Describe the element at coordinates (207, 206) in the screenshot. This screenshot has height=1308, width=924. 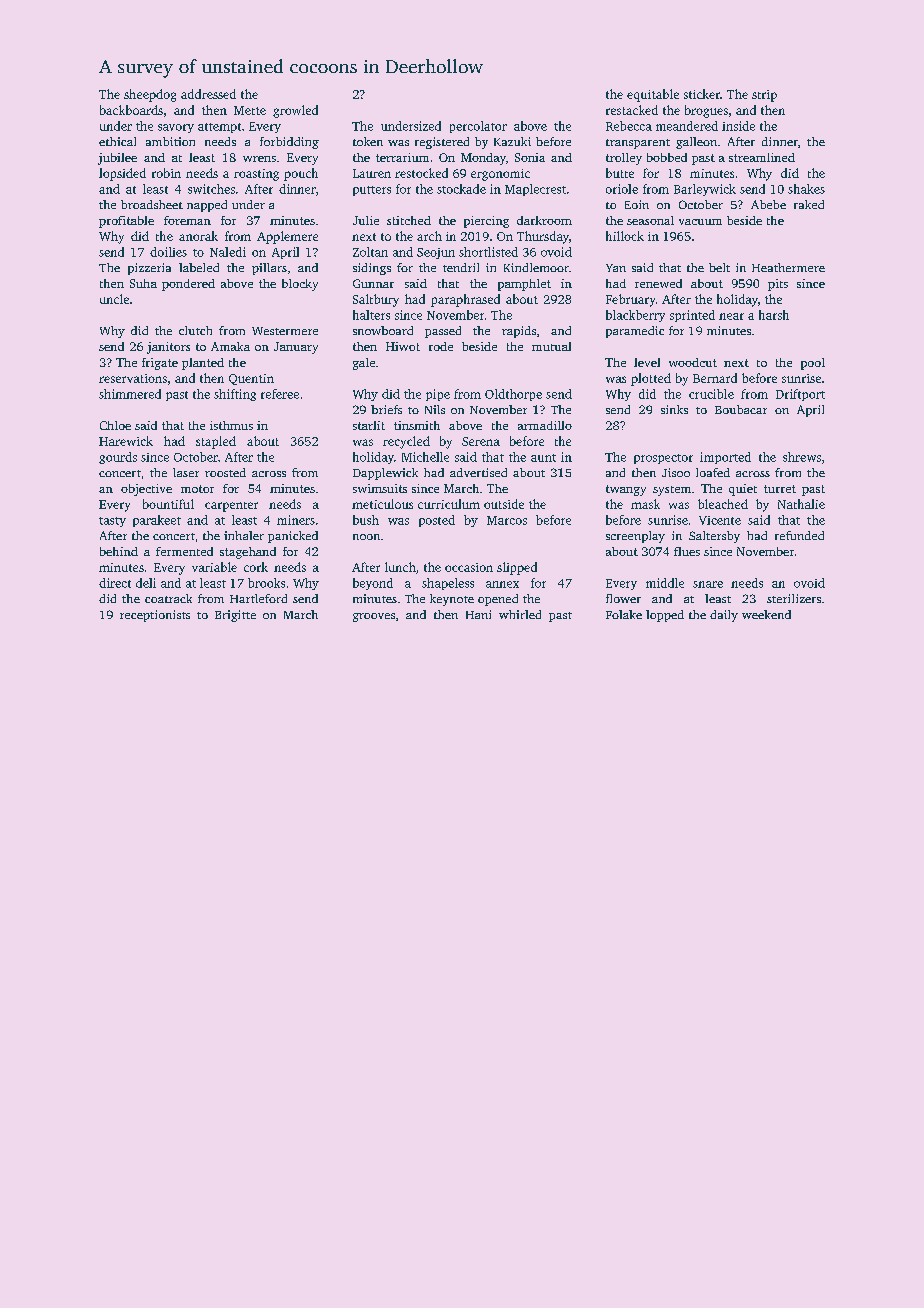
I see `napped` at that location.
